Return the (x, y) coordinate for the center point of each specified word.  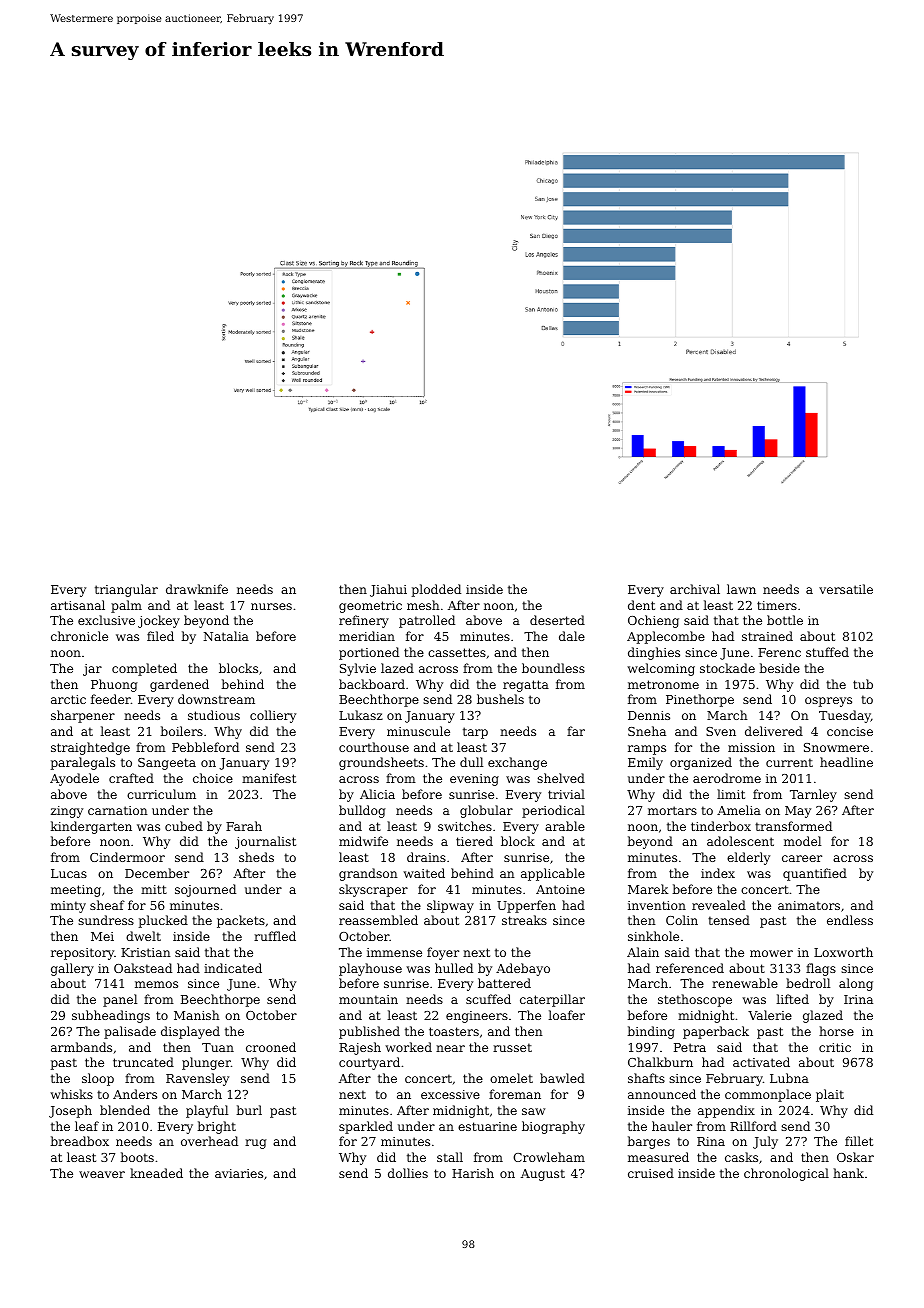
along (856, 984)
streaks (524, 920)
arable (565, 826)
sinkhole (653, 936)
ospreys (828, 702)
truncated (143, 1062)
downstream (216, 699)
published (369, 1032)
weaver (102, 1174)
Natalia (226, 636)
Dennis (649, 715)
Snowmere (836, 747)
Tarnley (813, 795)
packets (241, 921)
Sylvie (358, 669)
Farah (244, 826)
